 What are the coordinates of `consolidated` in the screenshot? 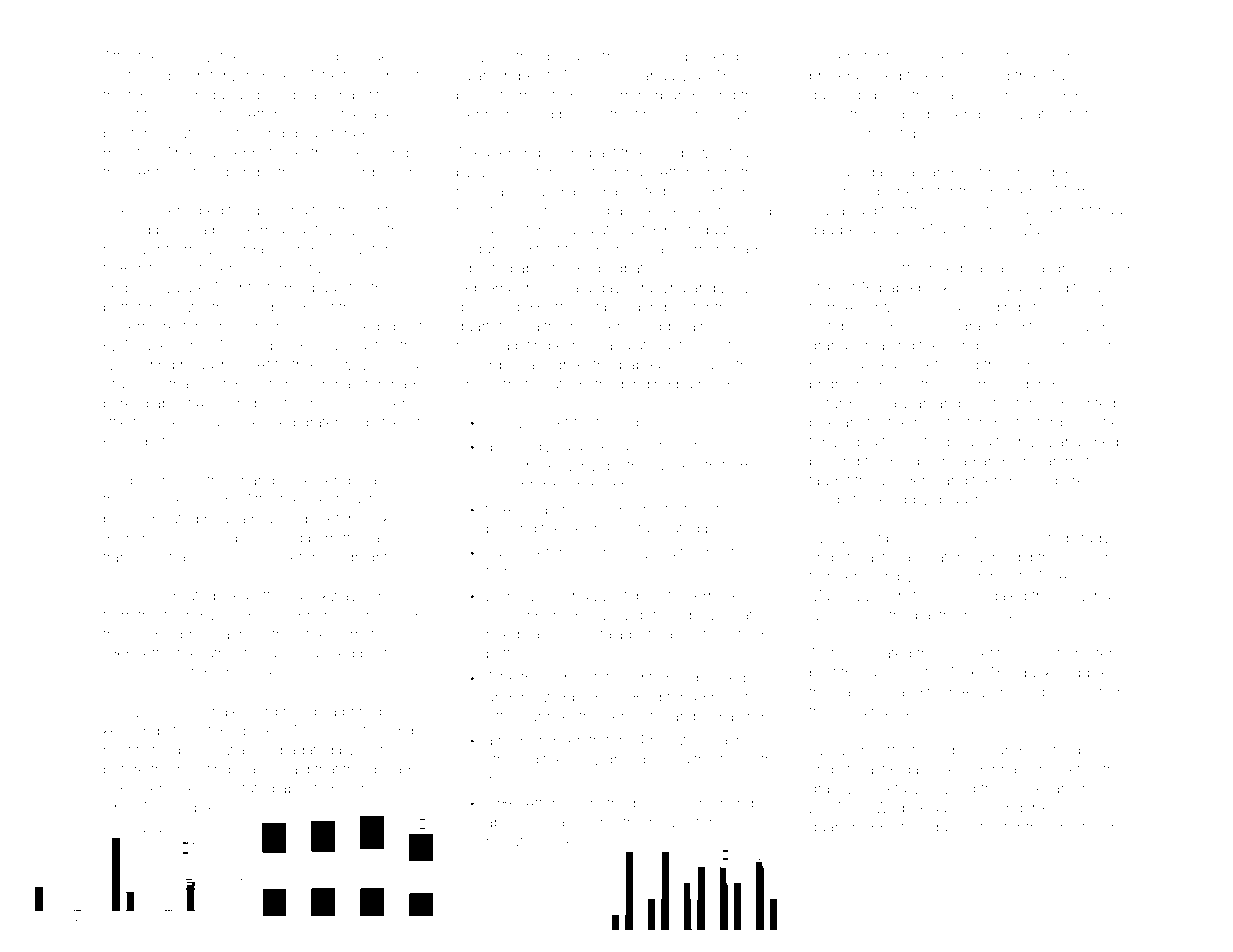 It's located at (984, 595).
